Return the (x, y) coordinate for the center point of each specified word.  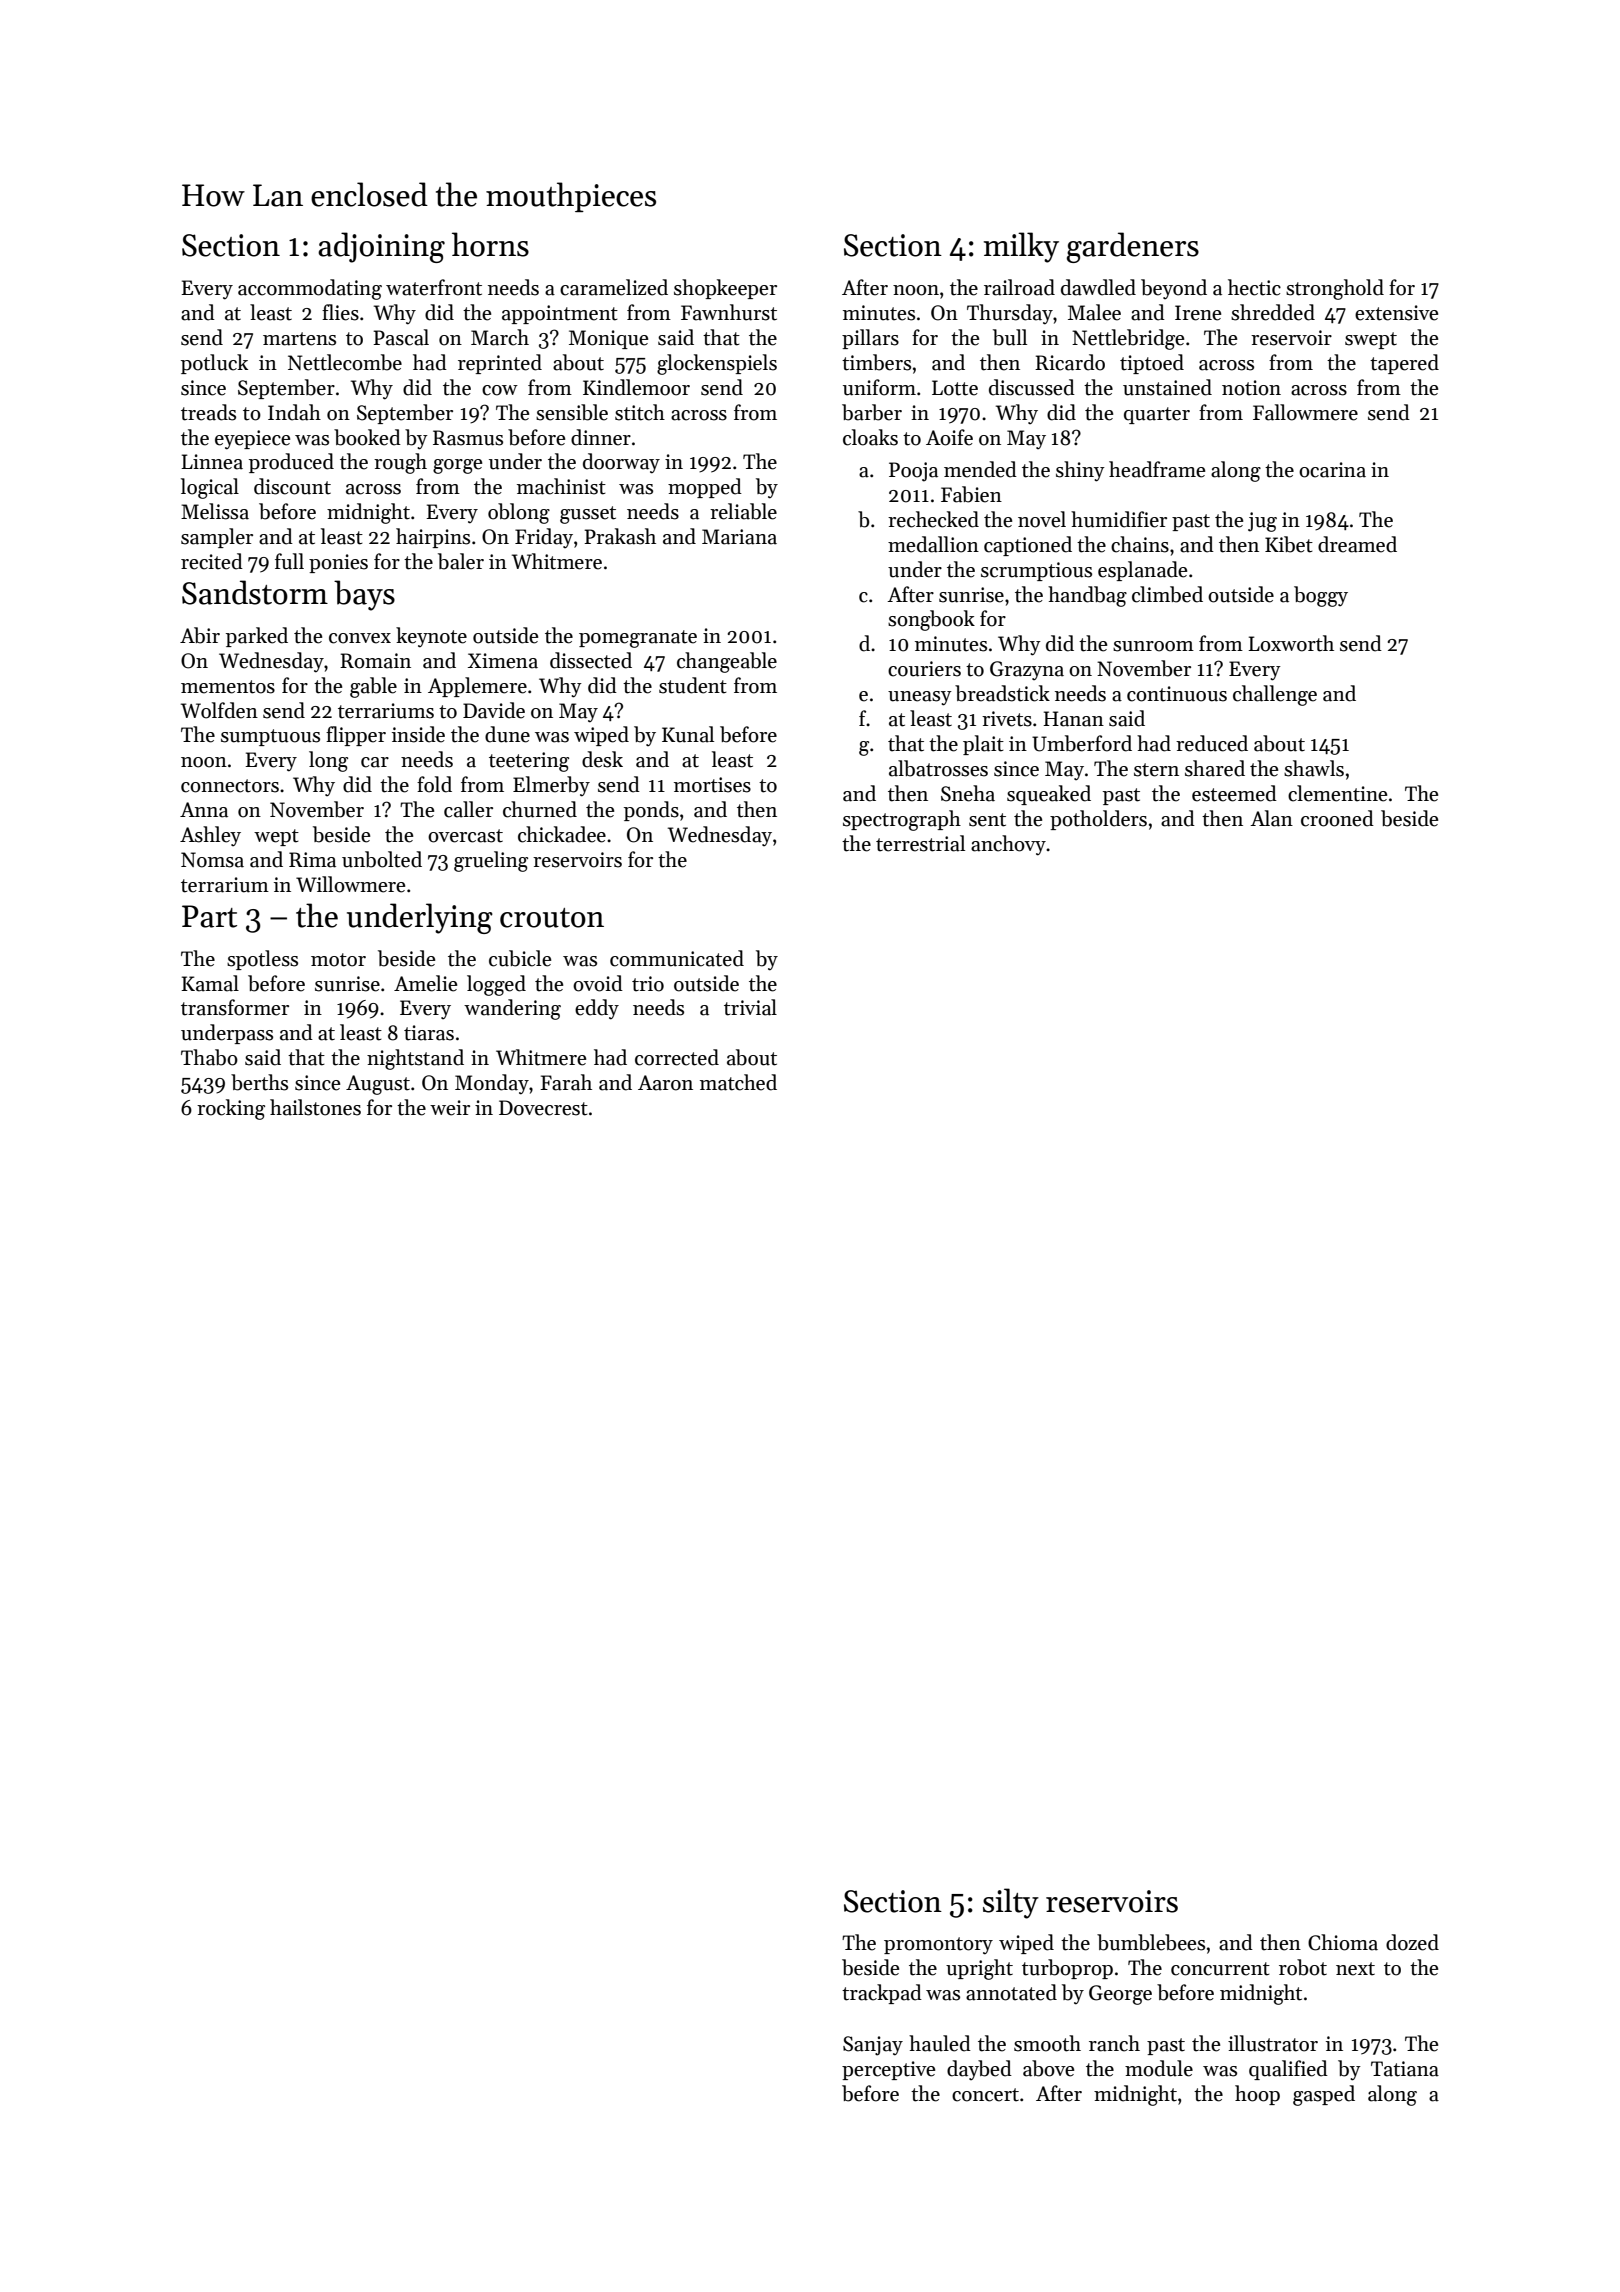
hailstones (315, 1107)
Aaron (665, 1083)
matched (738, 1082)
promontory (938, 1946)
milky (1021, 247)
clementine (1337, 793)
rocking (231, 1109)
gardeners (1133, 247)
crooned (1337, 818)
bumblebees (1151, 1942)
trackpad (882, 1994)
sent (987, 820)
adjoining (381, 247)
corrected (677, 1057)
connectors (230, 786)
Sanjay (873, 2046)
